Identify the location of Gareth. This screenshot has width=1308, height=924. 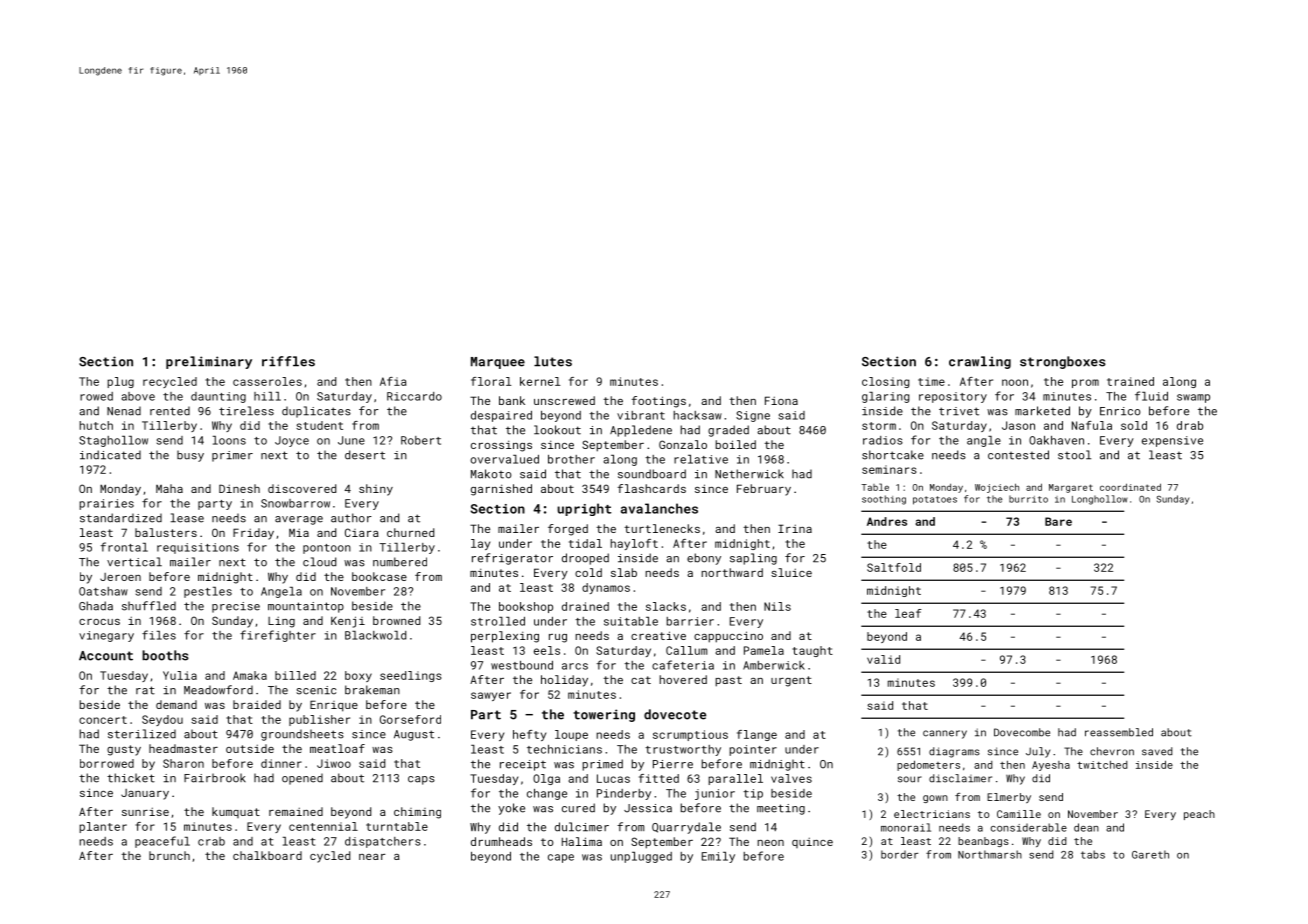
(1150, 854).
